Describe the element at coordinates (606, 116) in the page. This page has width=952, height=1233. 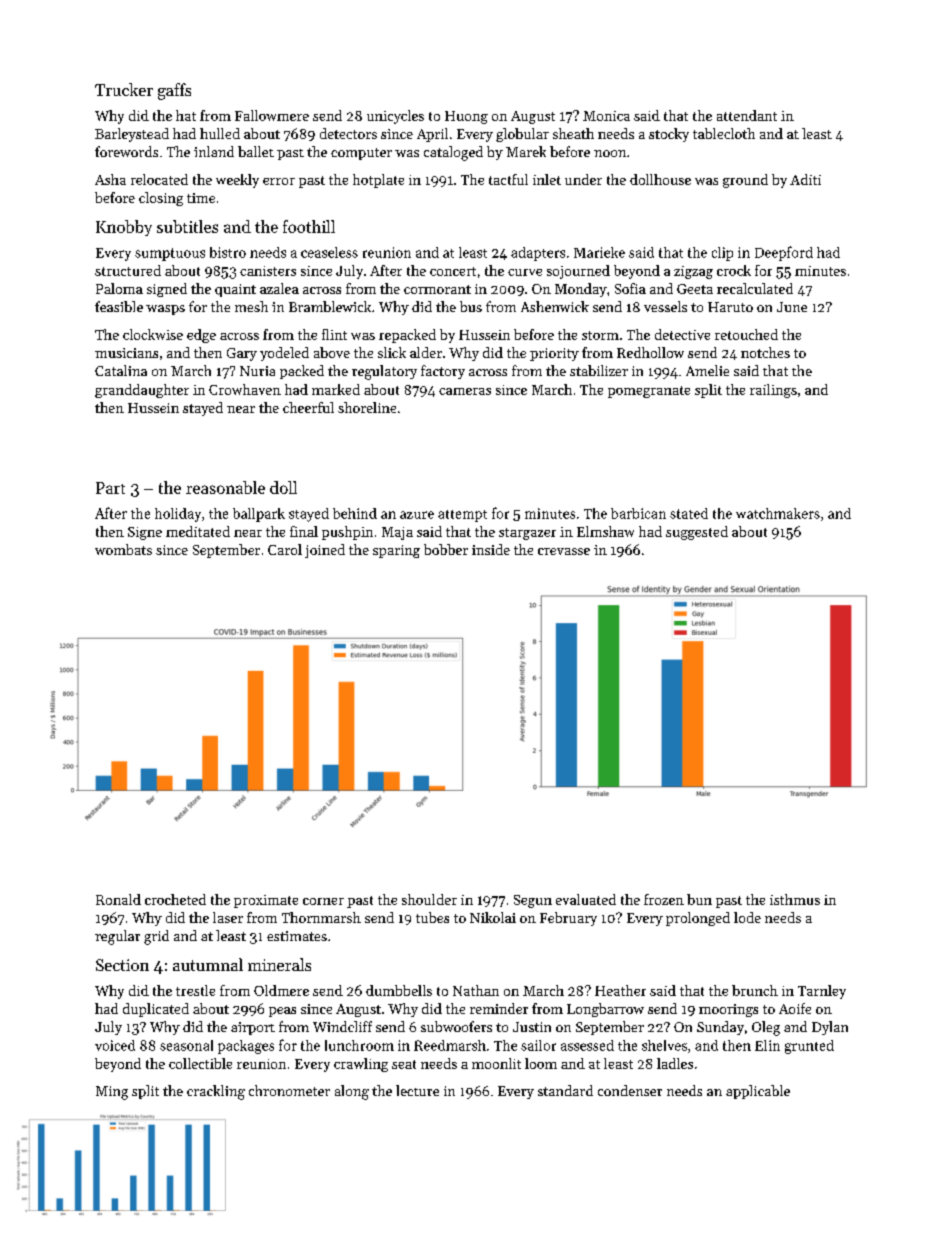
I see `Monica` at that location.
